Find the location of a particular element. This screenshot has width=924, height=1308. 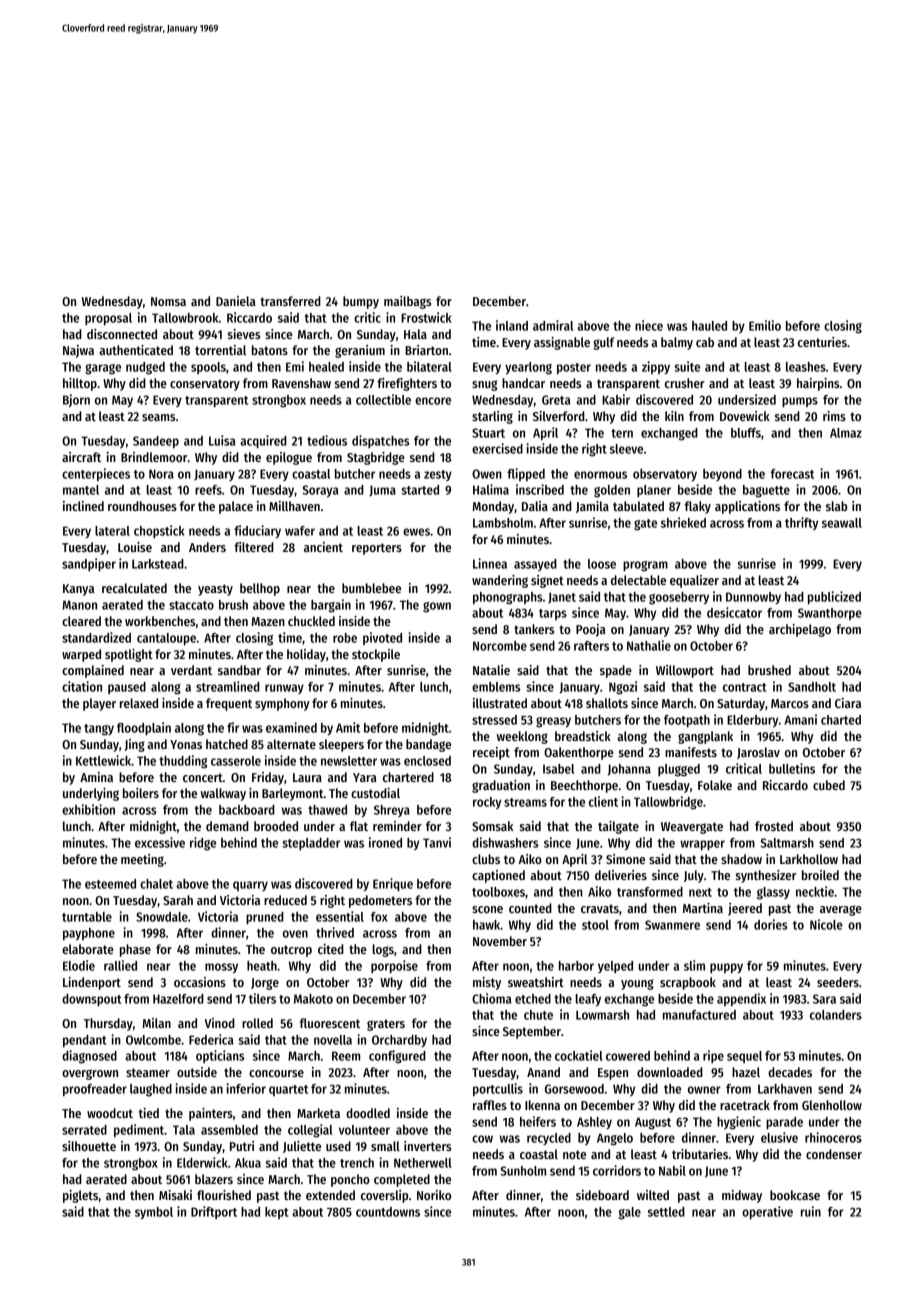

boilers is located at coordinates (141, 793).
